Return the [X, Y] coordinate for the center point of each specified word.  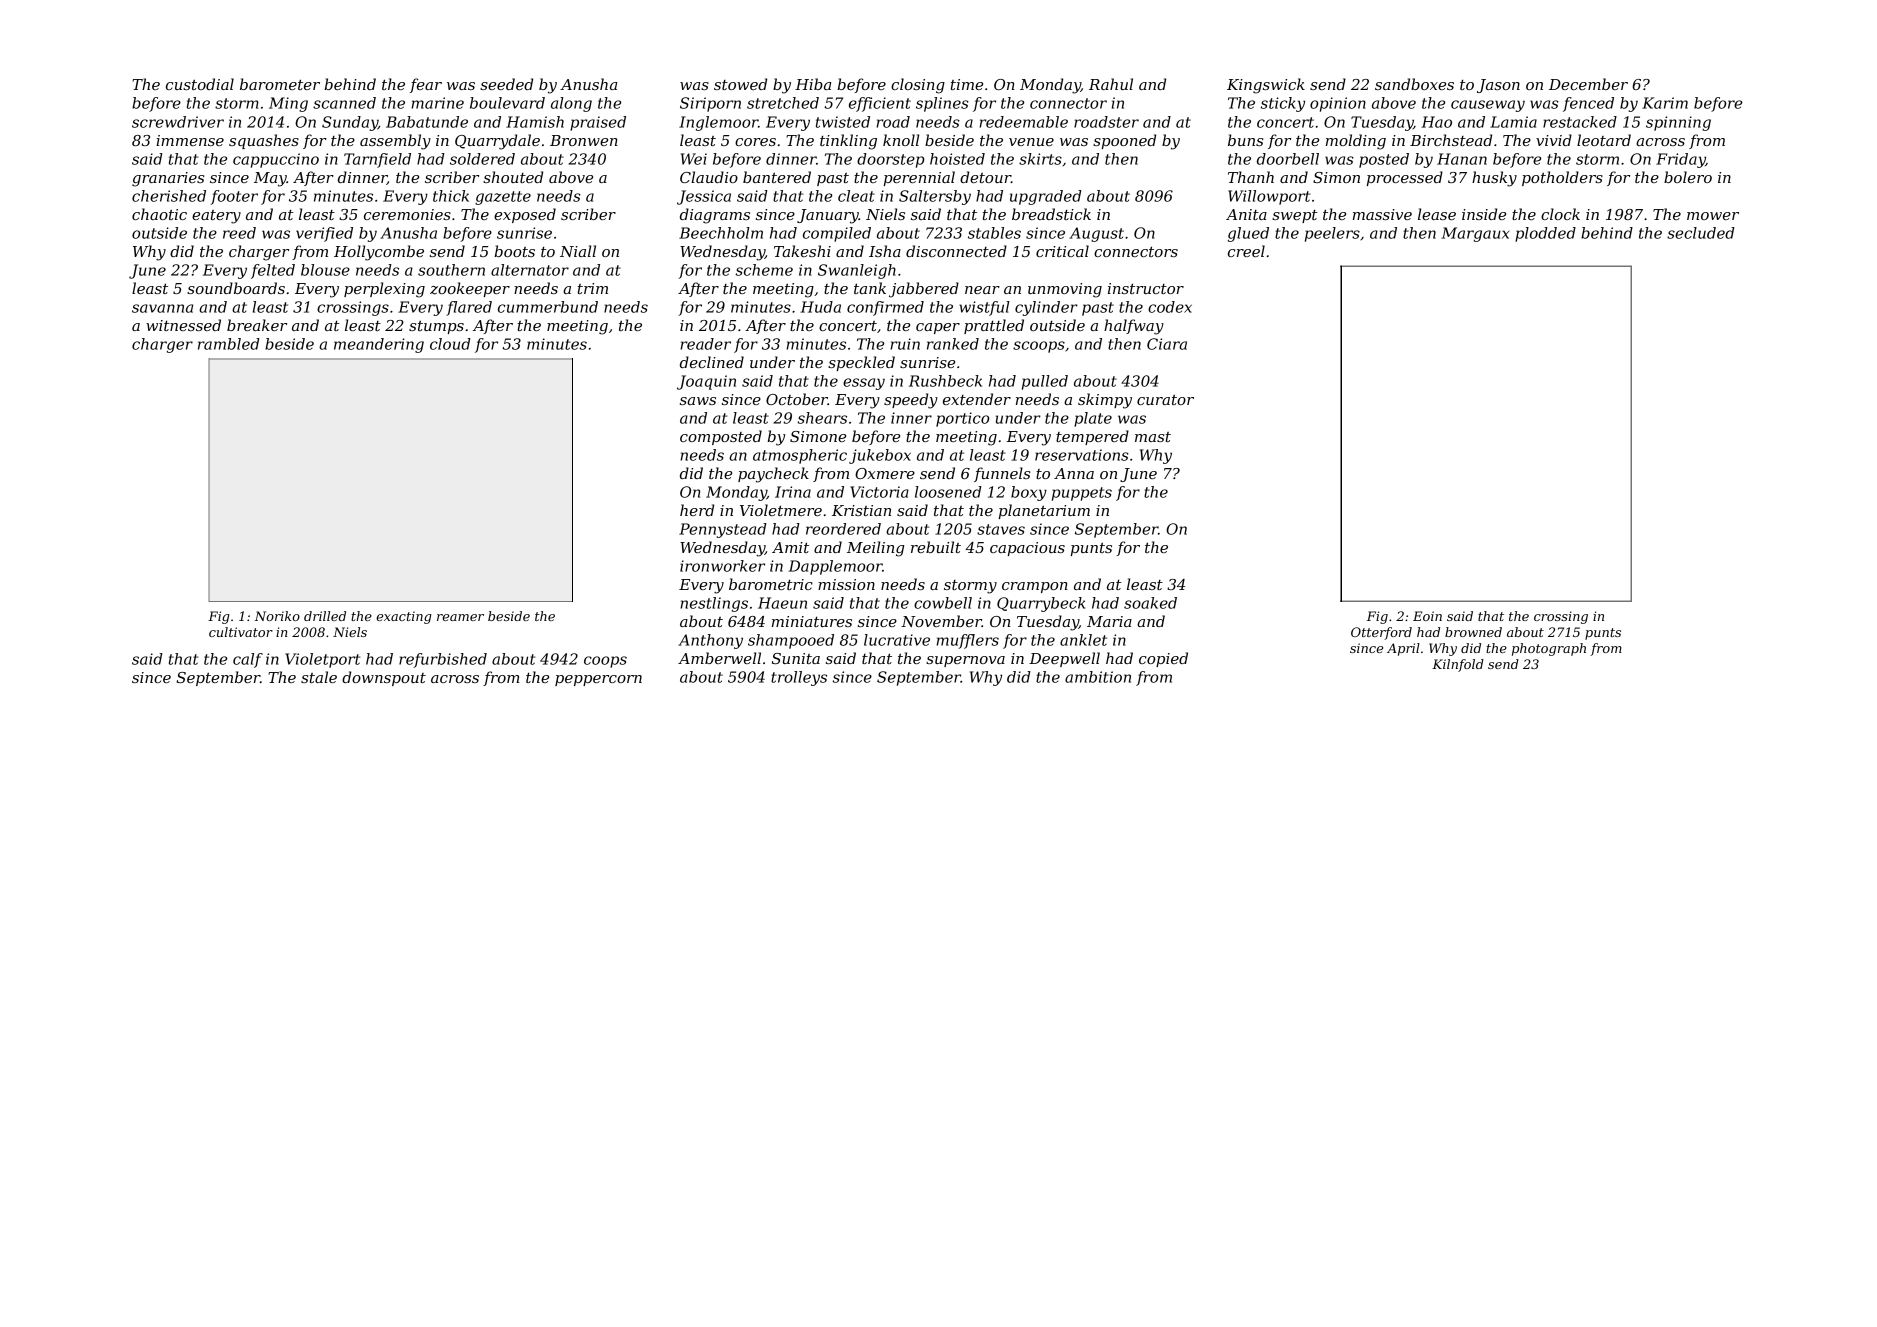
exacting [404, 617]
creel [1246, 251]
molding [1356, 142]
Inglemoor [718, 123]
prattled [994, 326]
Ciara [1167, 344]
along [571, 104]
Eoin [1427, 616]
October [797, 399]
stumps [436, 327]
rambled [229, 344]
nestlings [714, 604]
